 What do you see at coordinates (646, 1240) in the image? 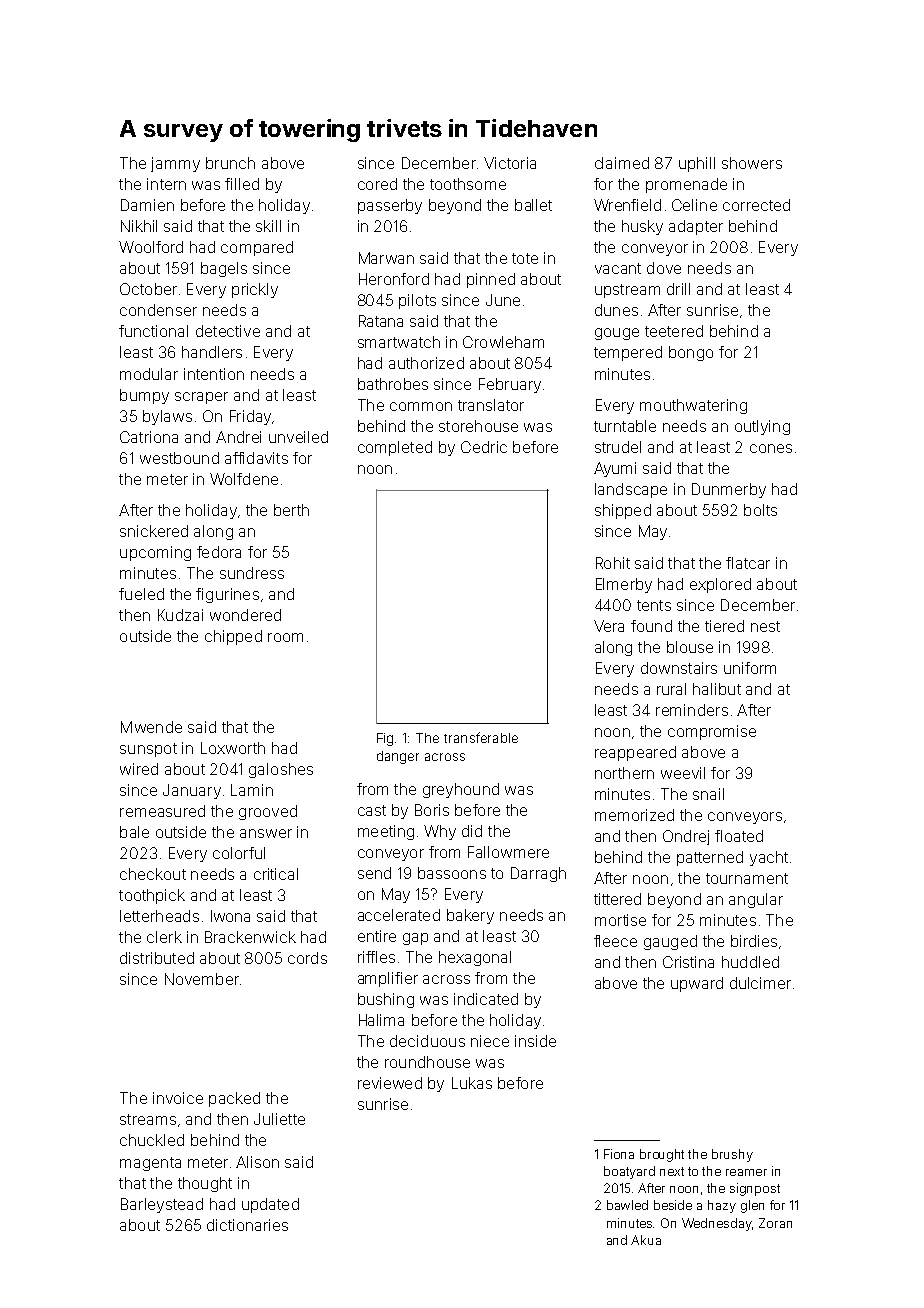
I see `Akua` at bounding box center [646, 1240].
